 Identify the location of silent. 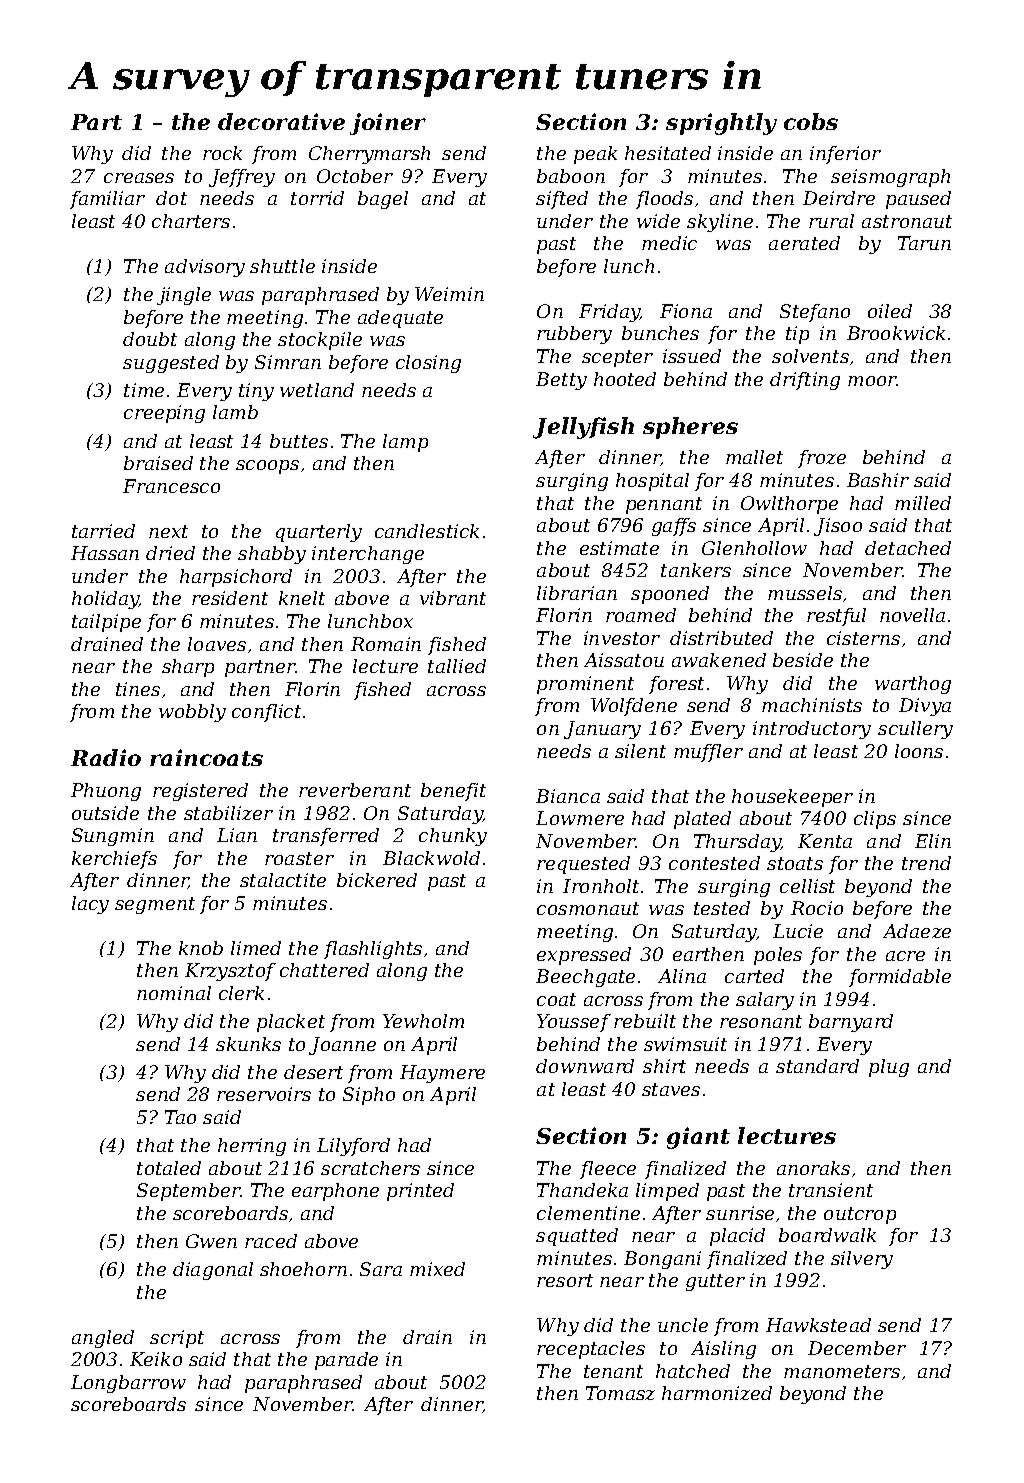
(640, 751).
